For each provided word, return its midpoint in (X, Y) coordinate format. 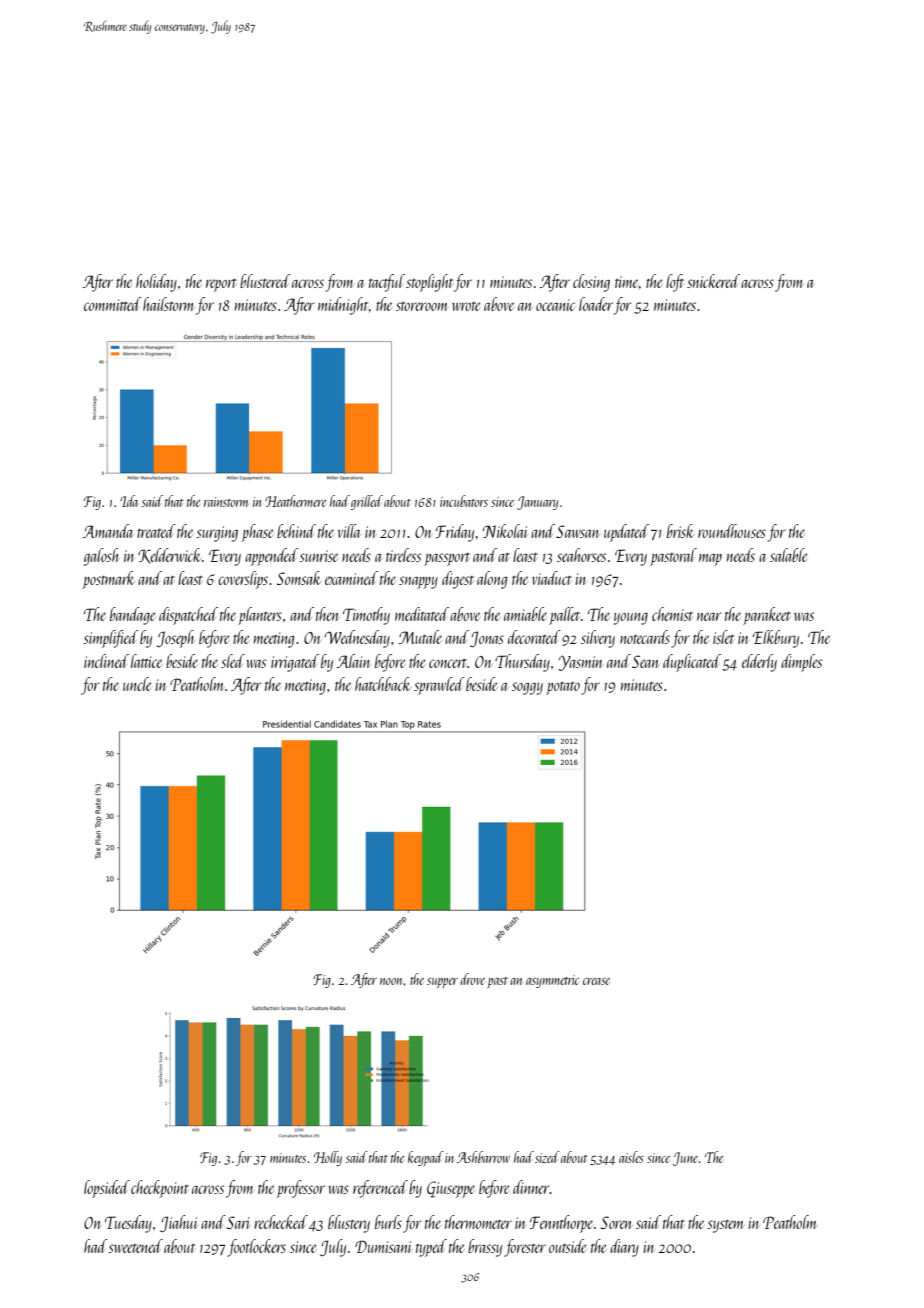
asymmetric (552, 981)
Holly (328, 1158)
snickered (713, 281)
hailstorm (168, 304)
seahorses (581, 555)
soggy (527, 688)
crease (596, 981)
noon (392, 981)
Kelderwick (169, 556)
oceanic (555, 305)
